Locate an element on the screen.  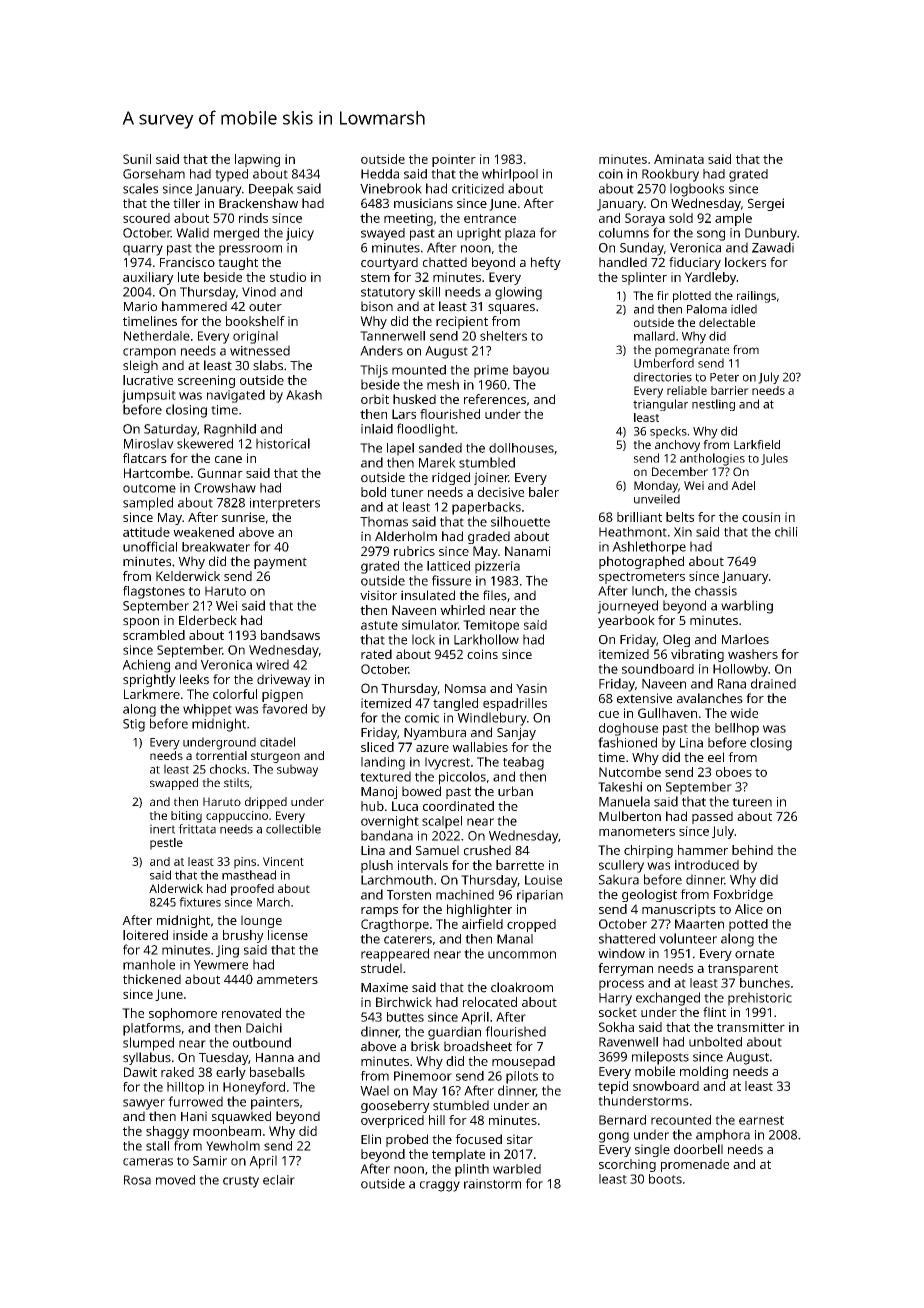
plaza is located at coordinates (520, 234).
